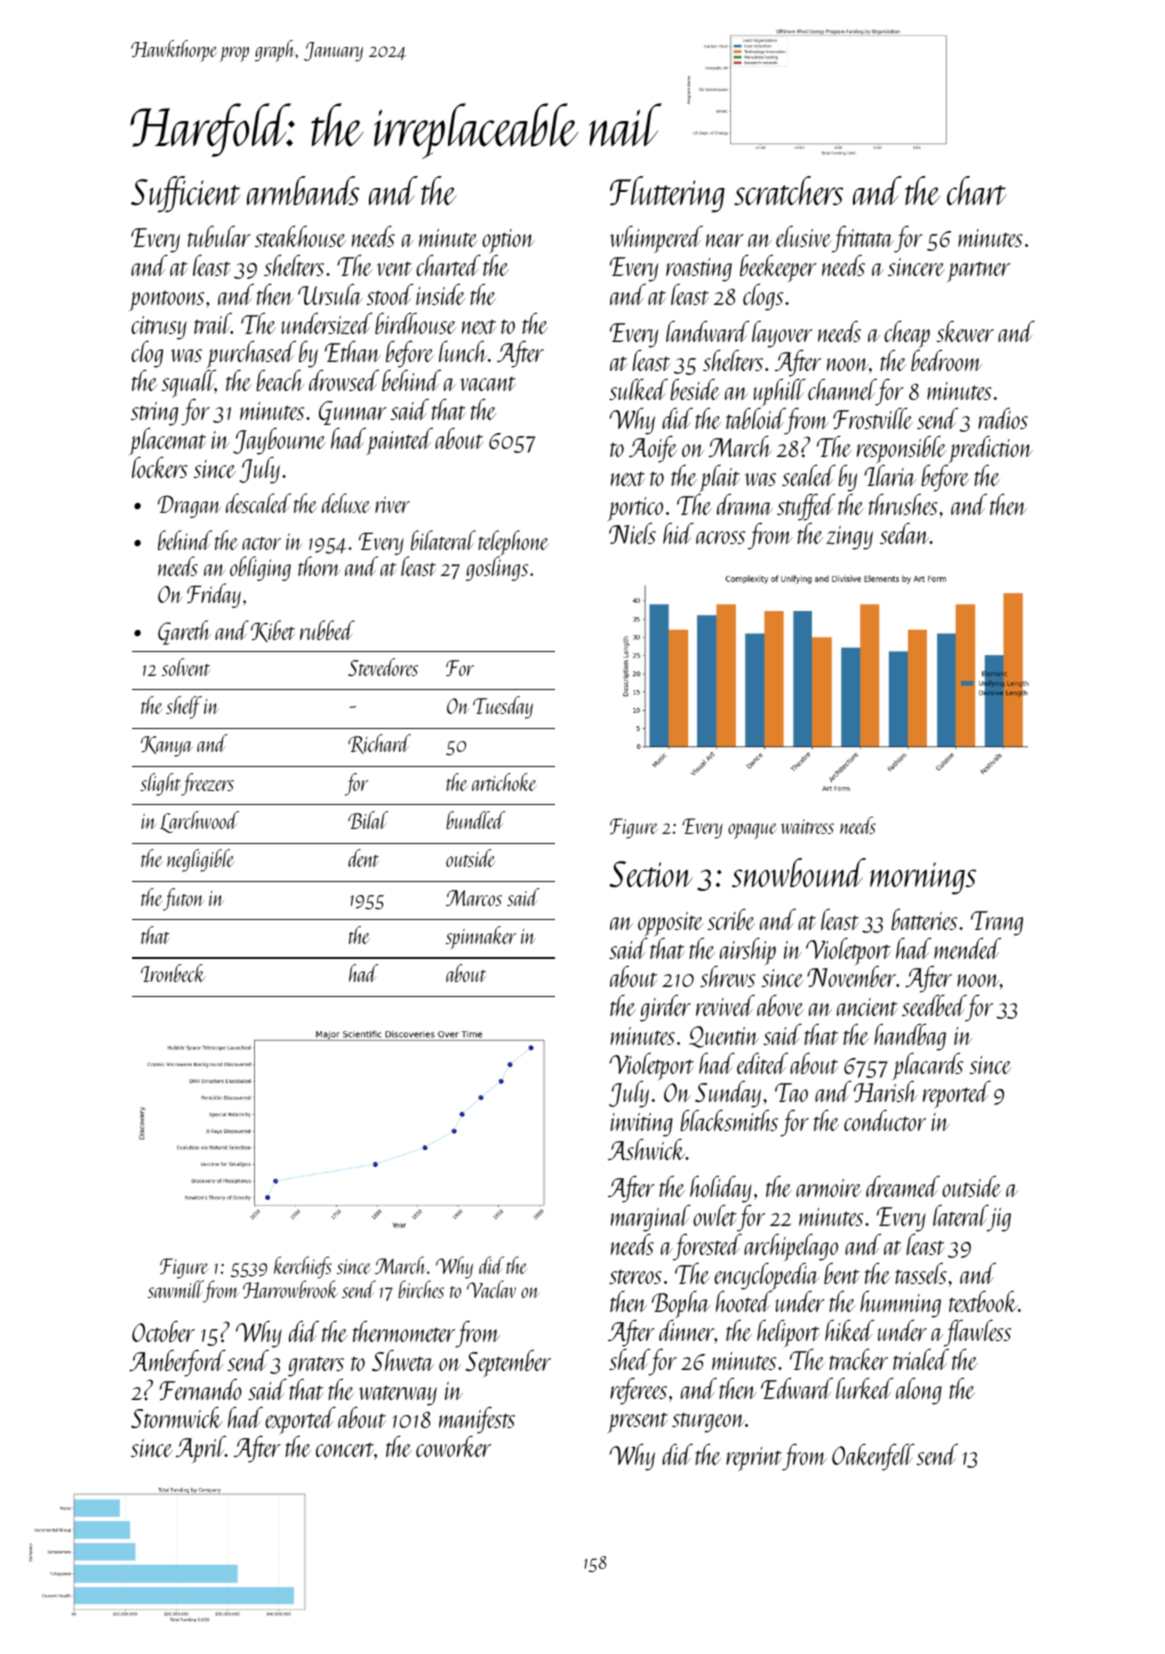 This screenshot has width=1165, height=1654. Describe the element at coordinates (185, 194) in the screenshot. I see `Sufficient` at that location.
